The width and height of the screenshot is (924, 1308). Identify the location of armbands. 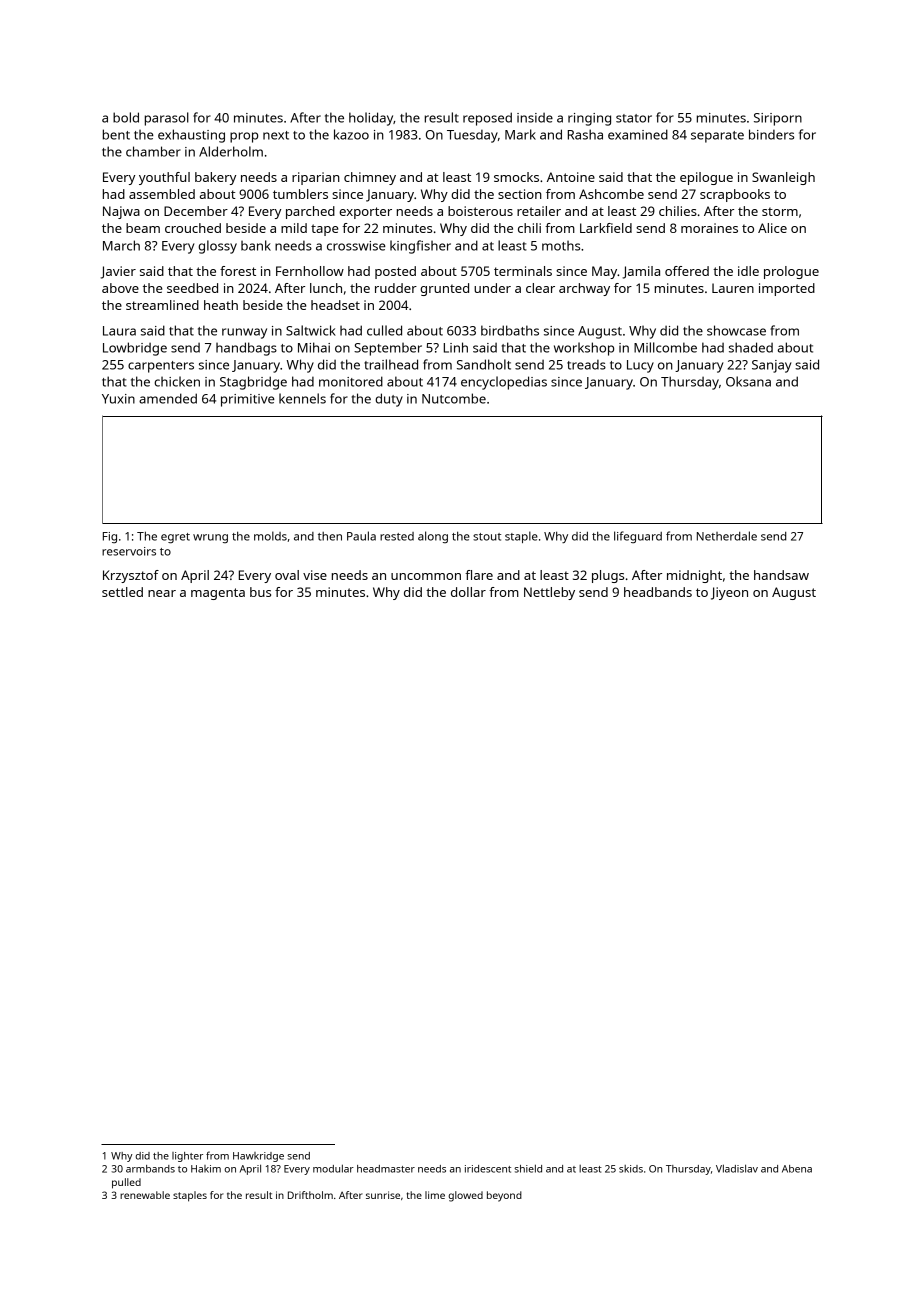
(150, 1169).
